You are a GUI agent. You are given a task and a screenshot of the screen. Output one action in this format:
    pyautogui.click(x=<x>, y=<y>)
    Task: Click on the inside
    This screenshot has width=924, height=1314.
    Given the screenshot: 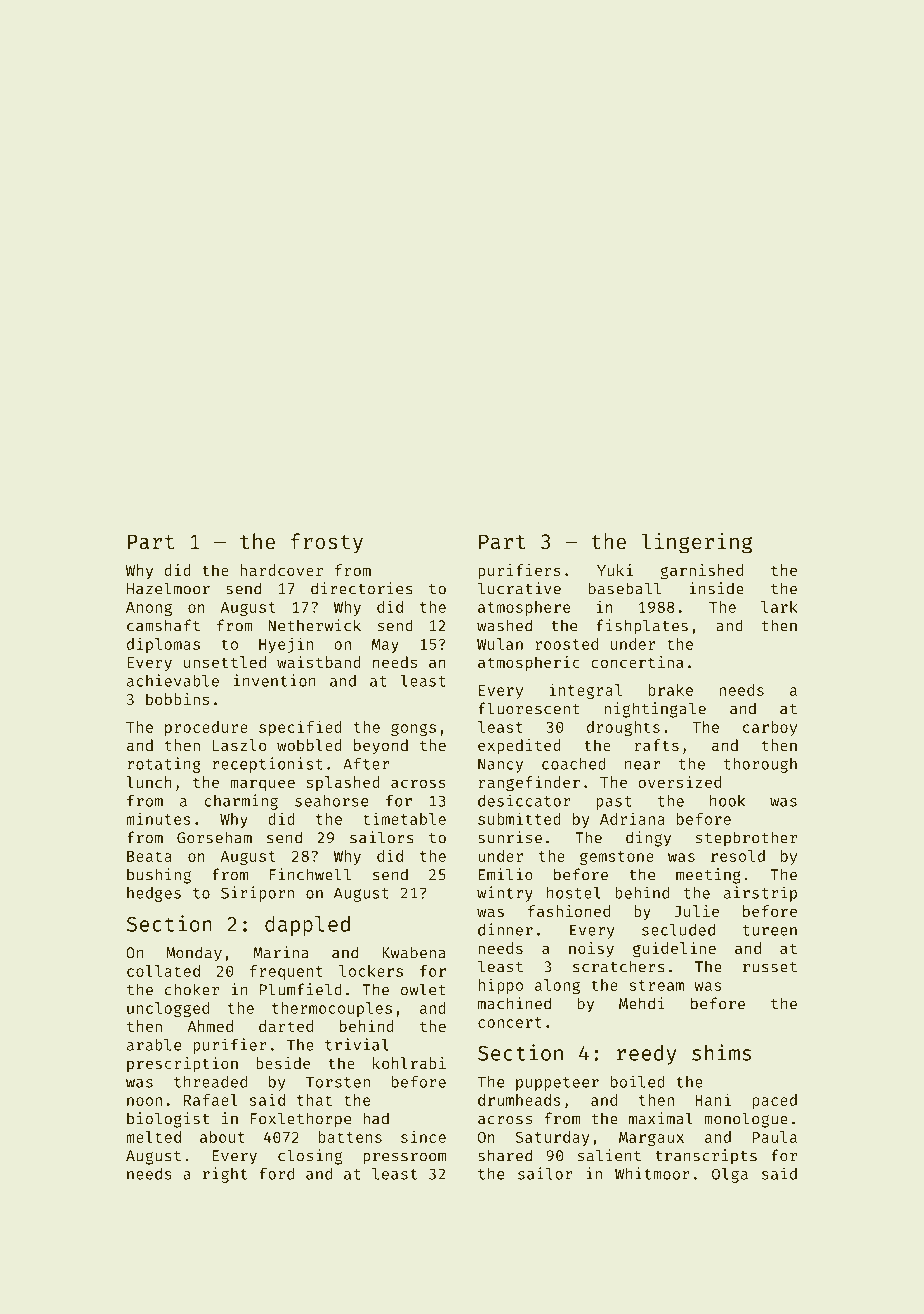 What is the action you would take?
    pyautogui.click(x=717, y=588)
